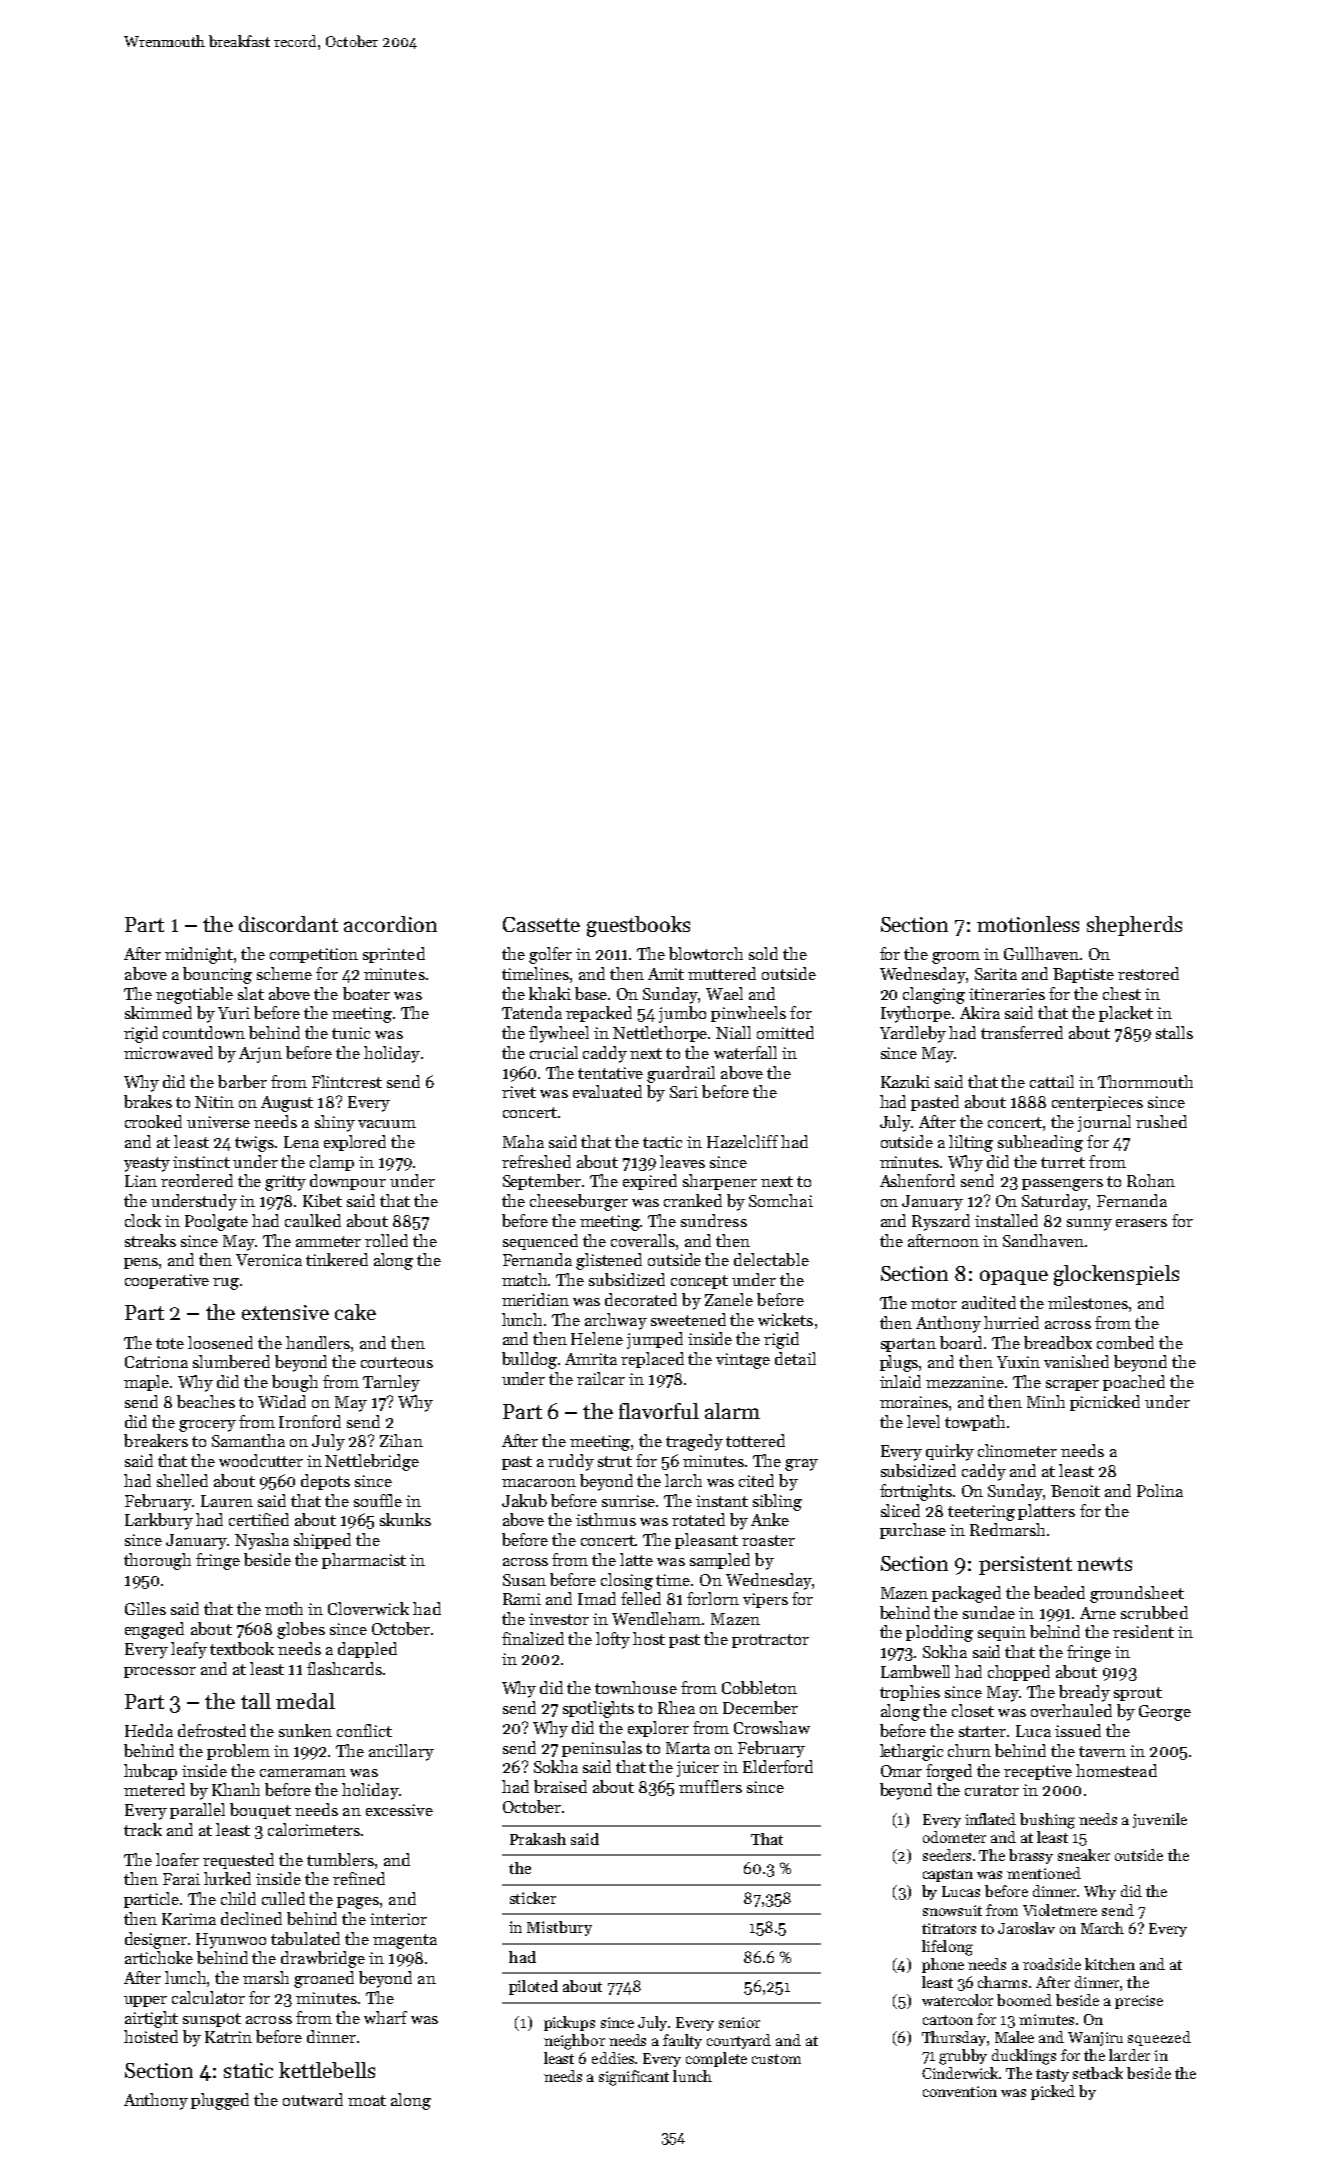  I want to click on scheme, so click(284, 973).
